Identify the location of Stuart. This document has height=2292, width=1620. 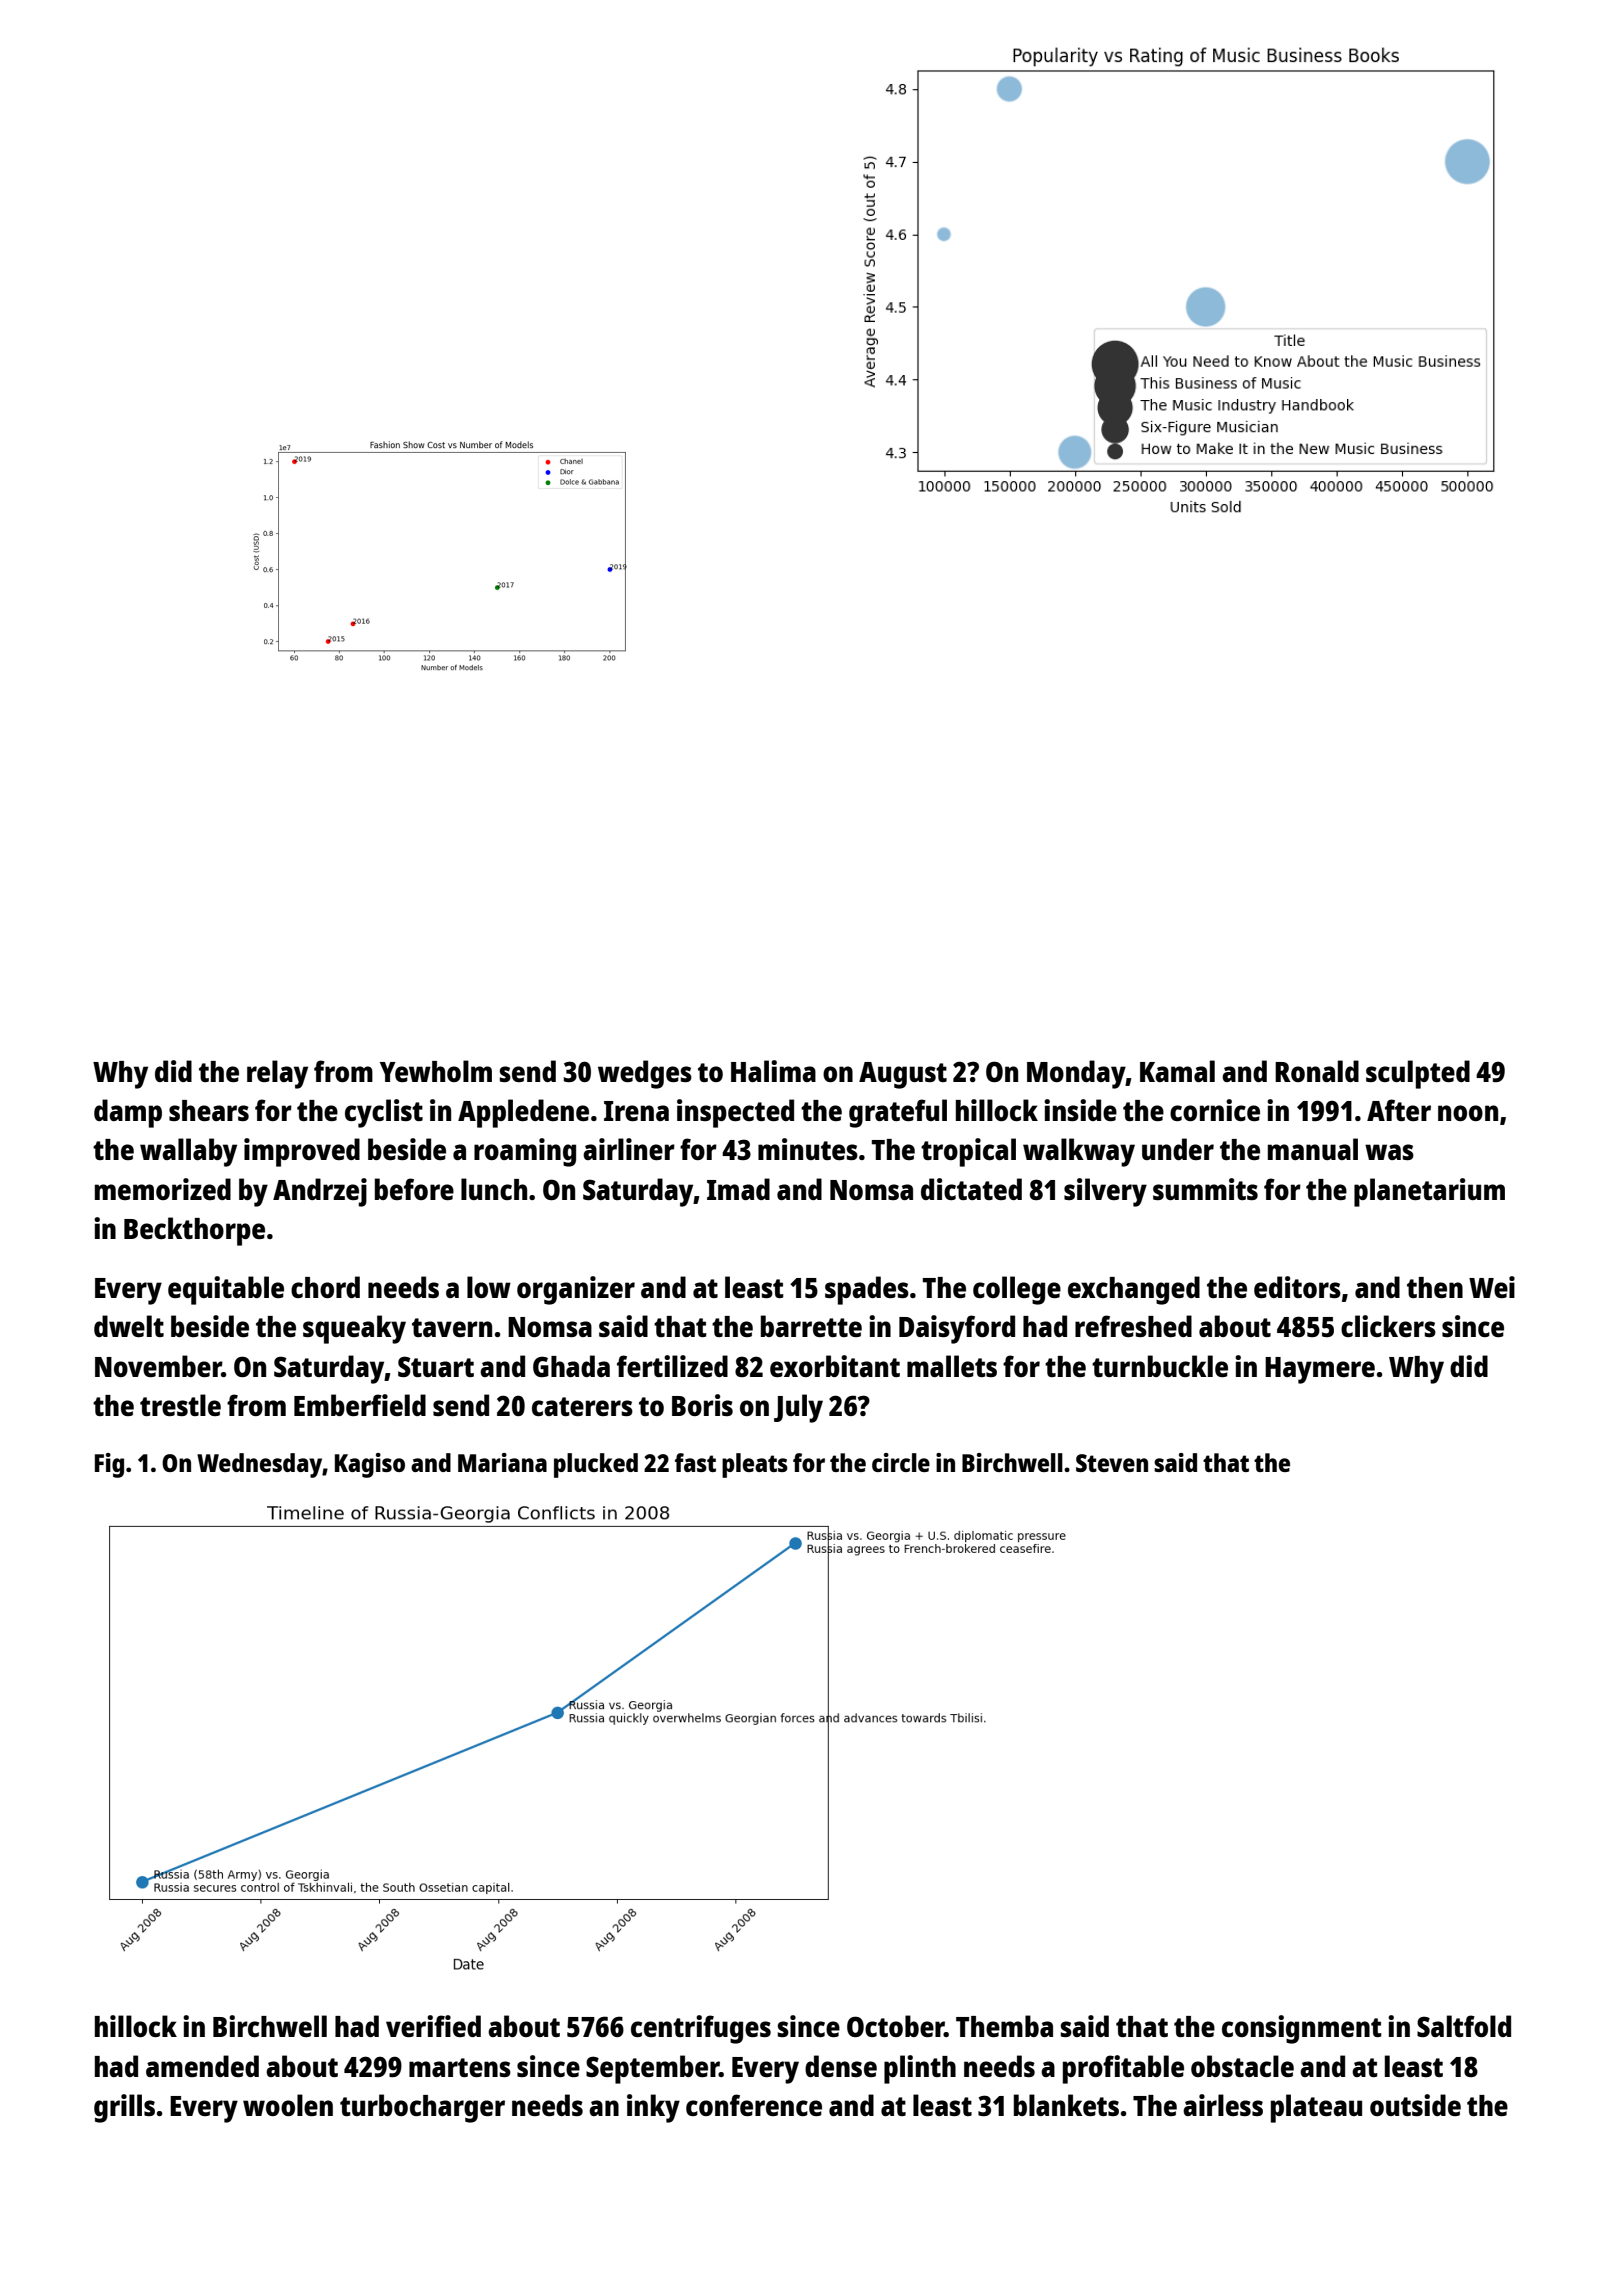
(436, 1366).
